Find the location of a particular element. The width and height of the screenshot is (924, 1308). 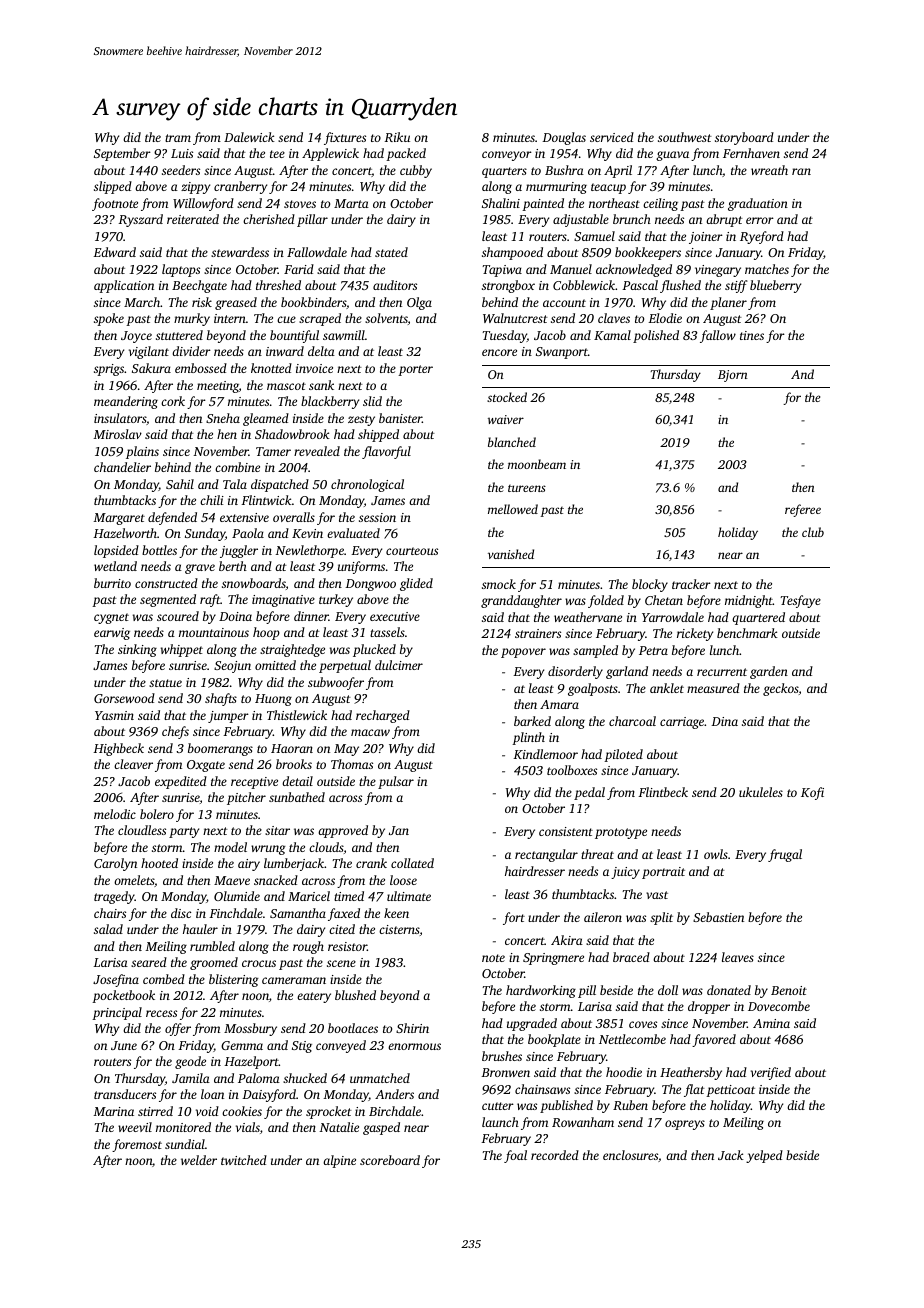

pulsar is located at coordinates (396, 782).
